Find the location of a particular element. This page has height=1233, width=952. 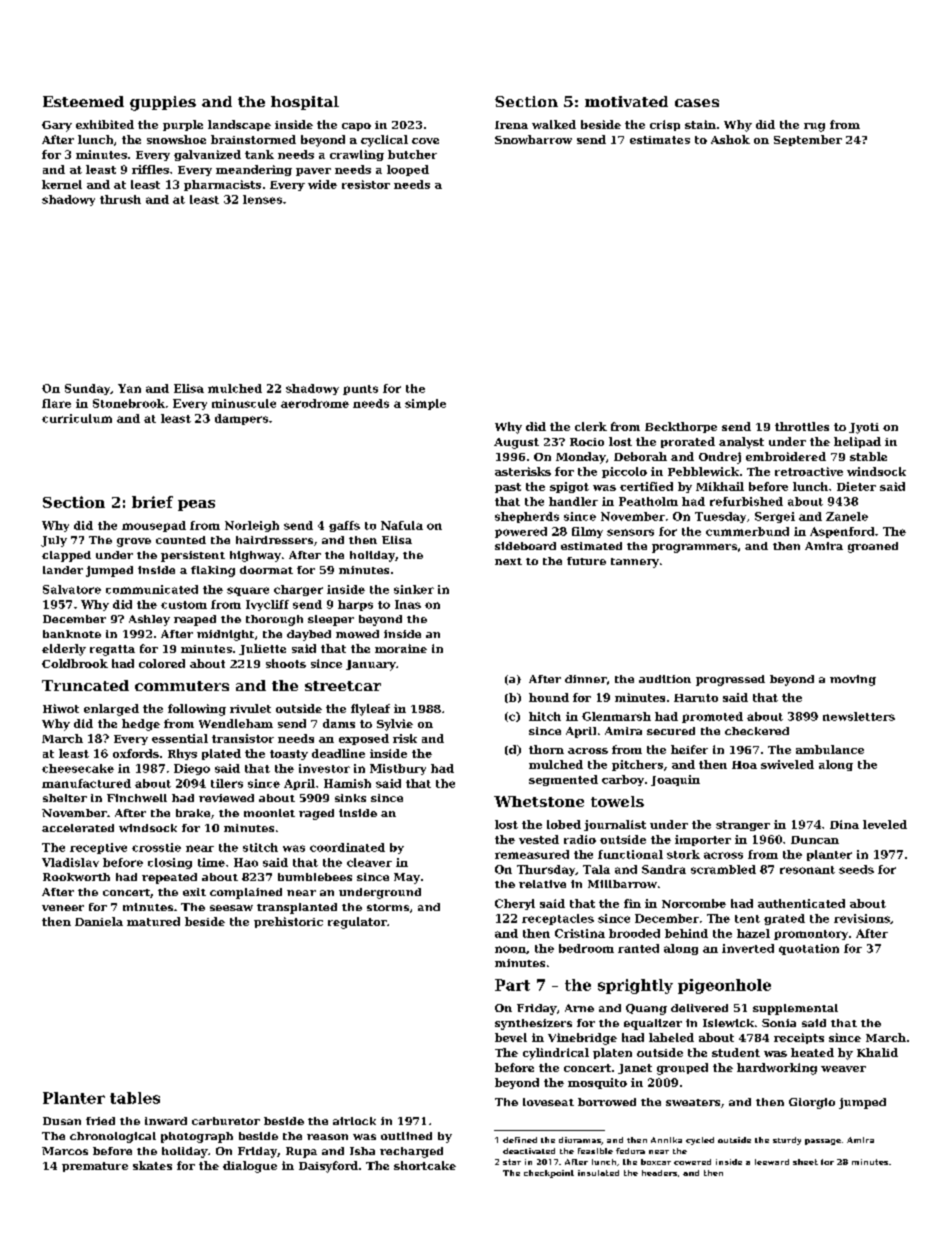

shortcake is located at coordinates (425, 1165).
